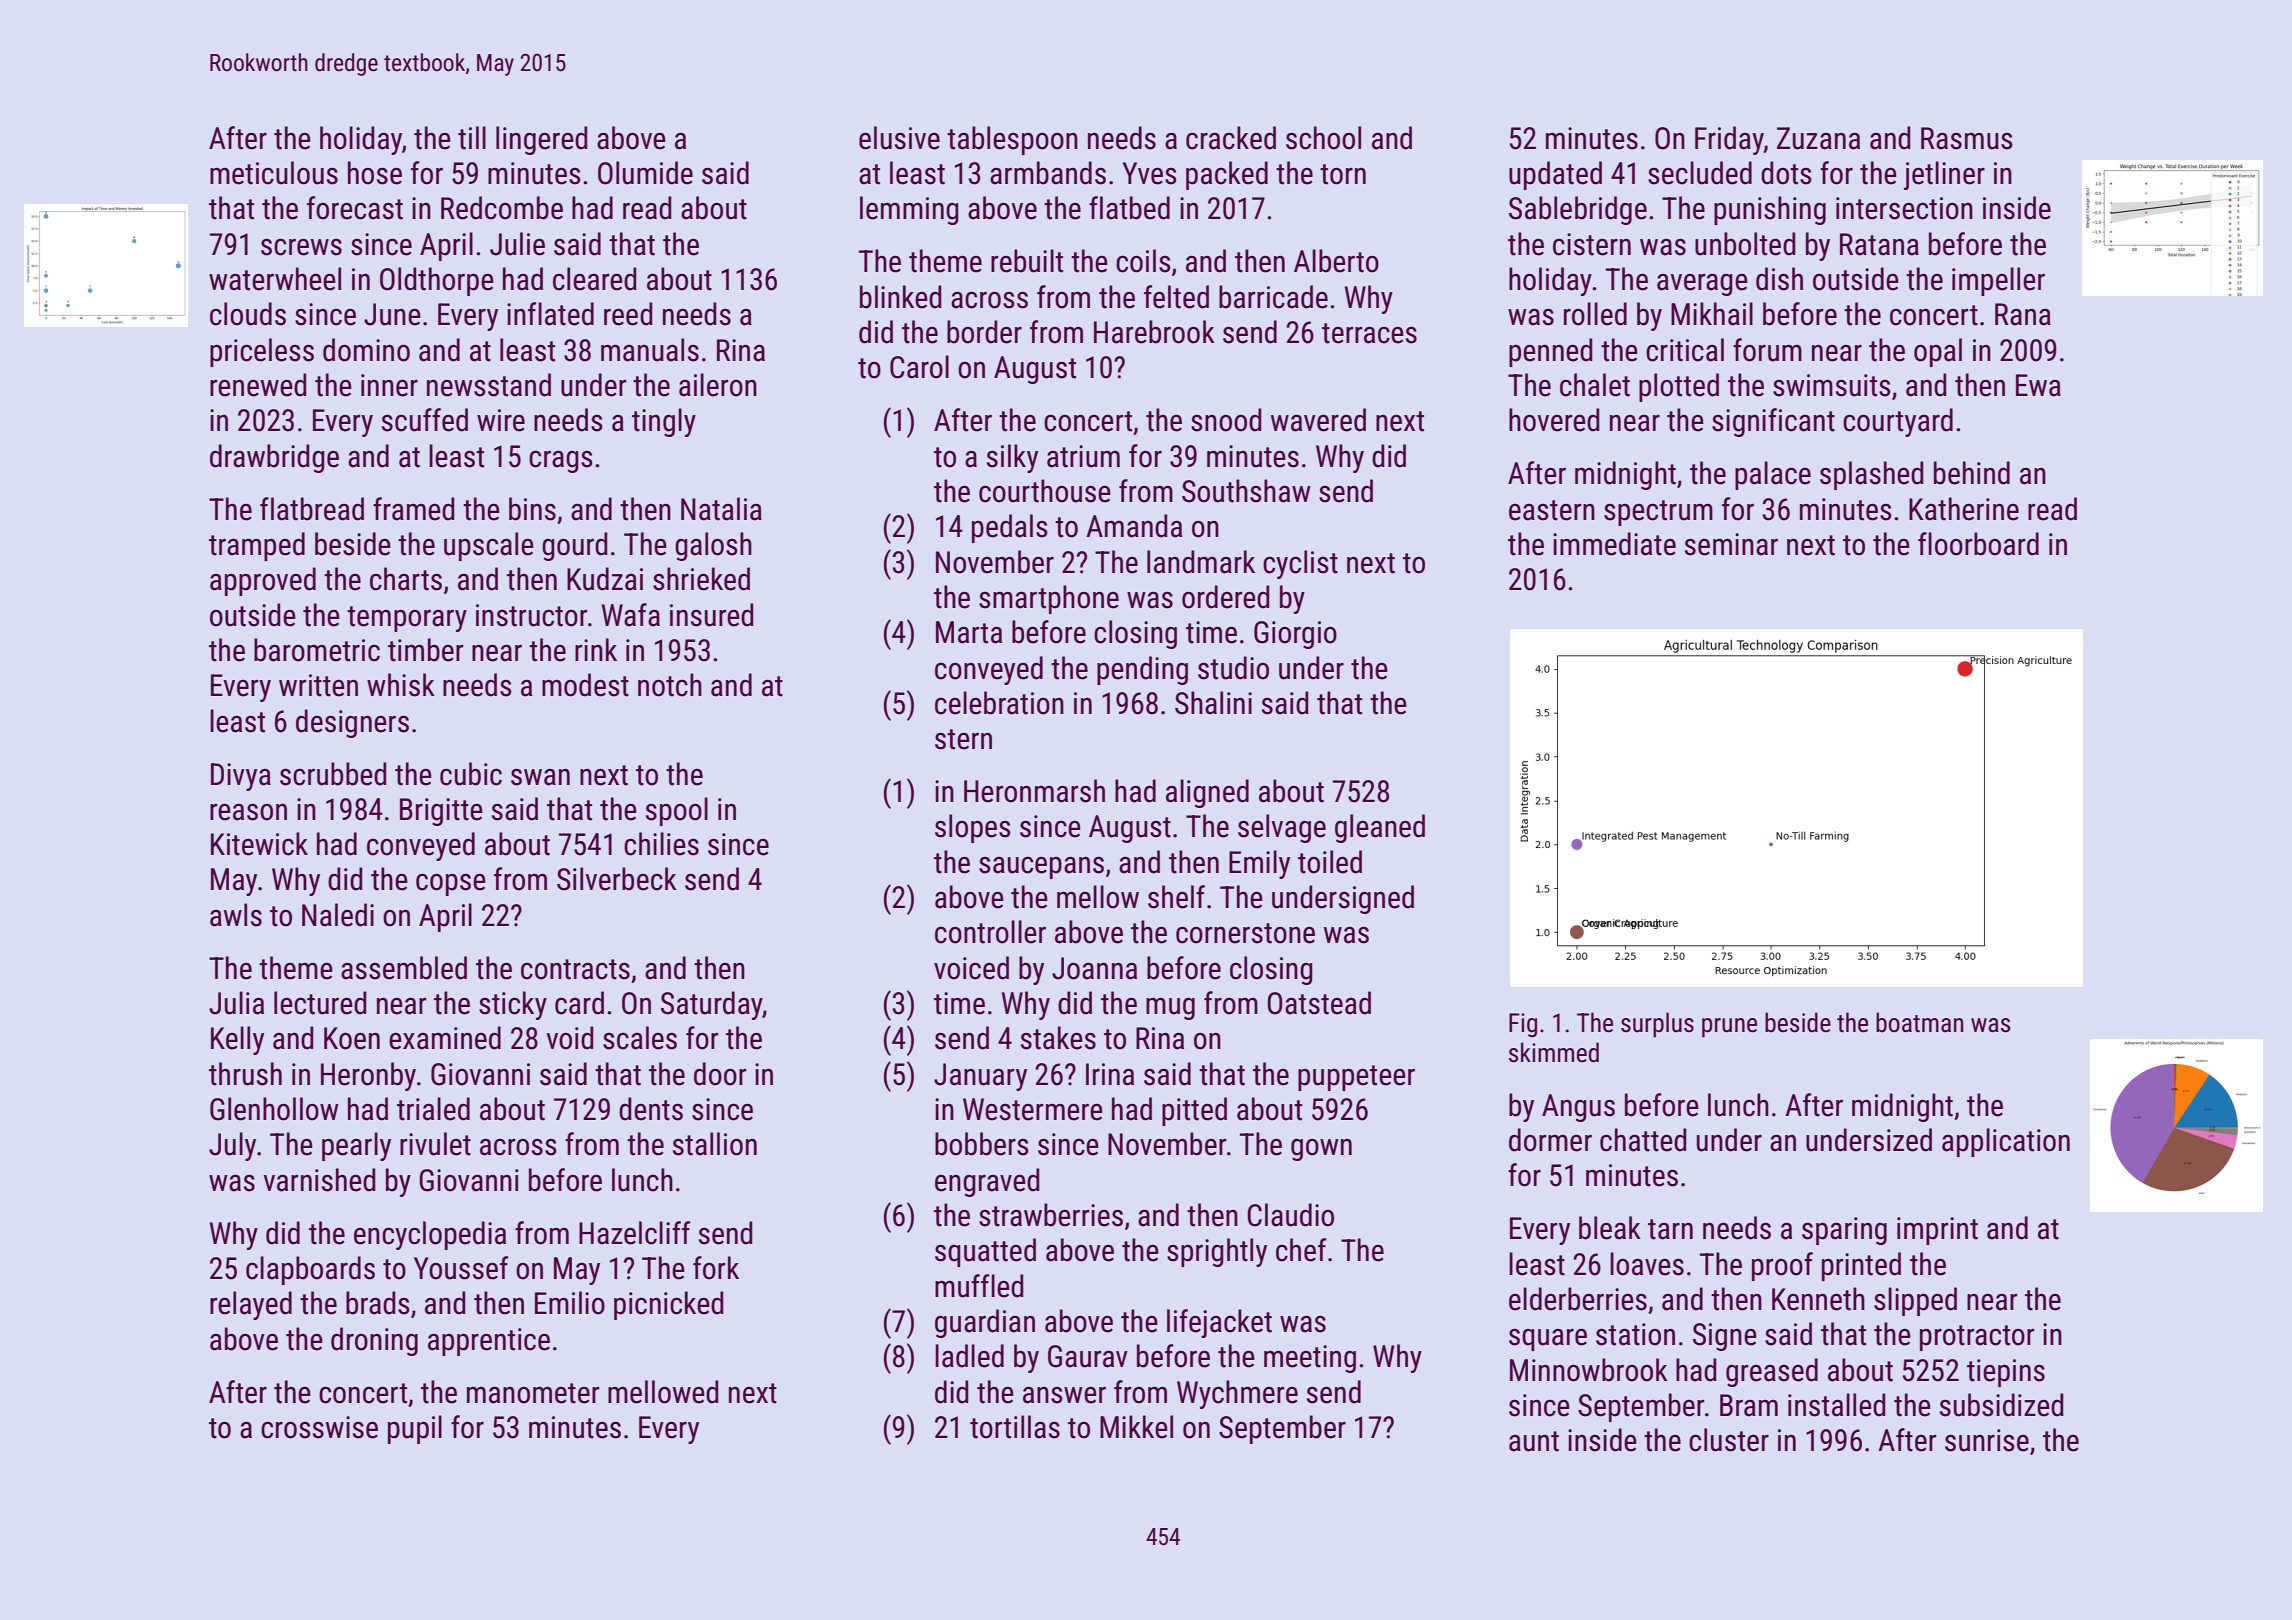  What do you see at coordinates (1915, 1301) in the screenshot?
I see `slipped` at bounding box center [1915, 1301].
